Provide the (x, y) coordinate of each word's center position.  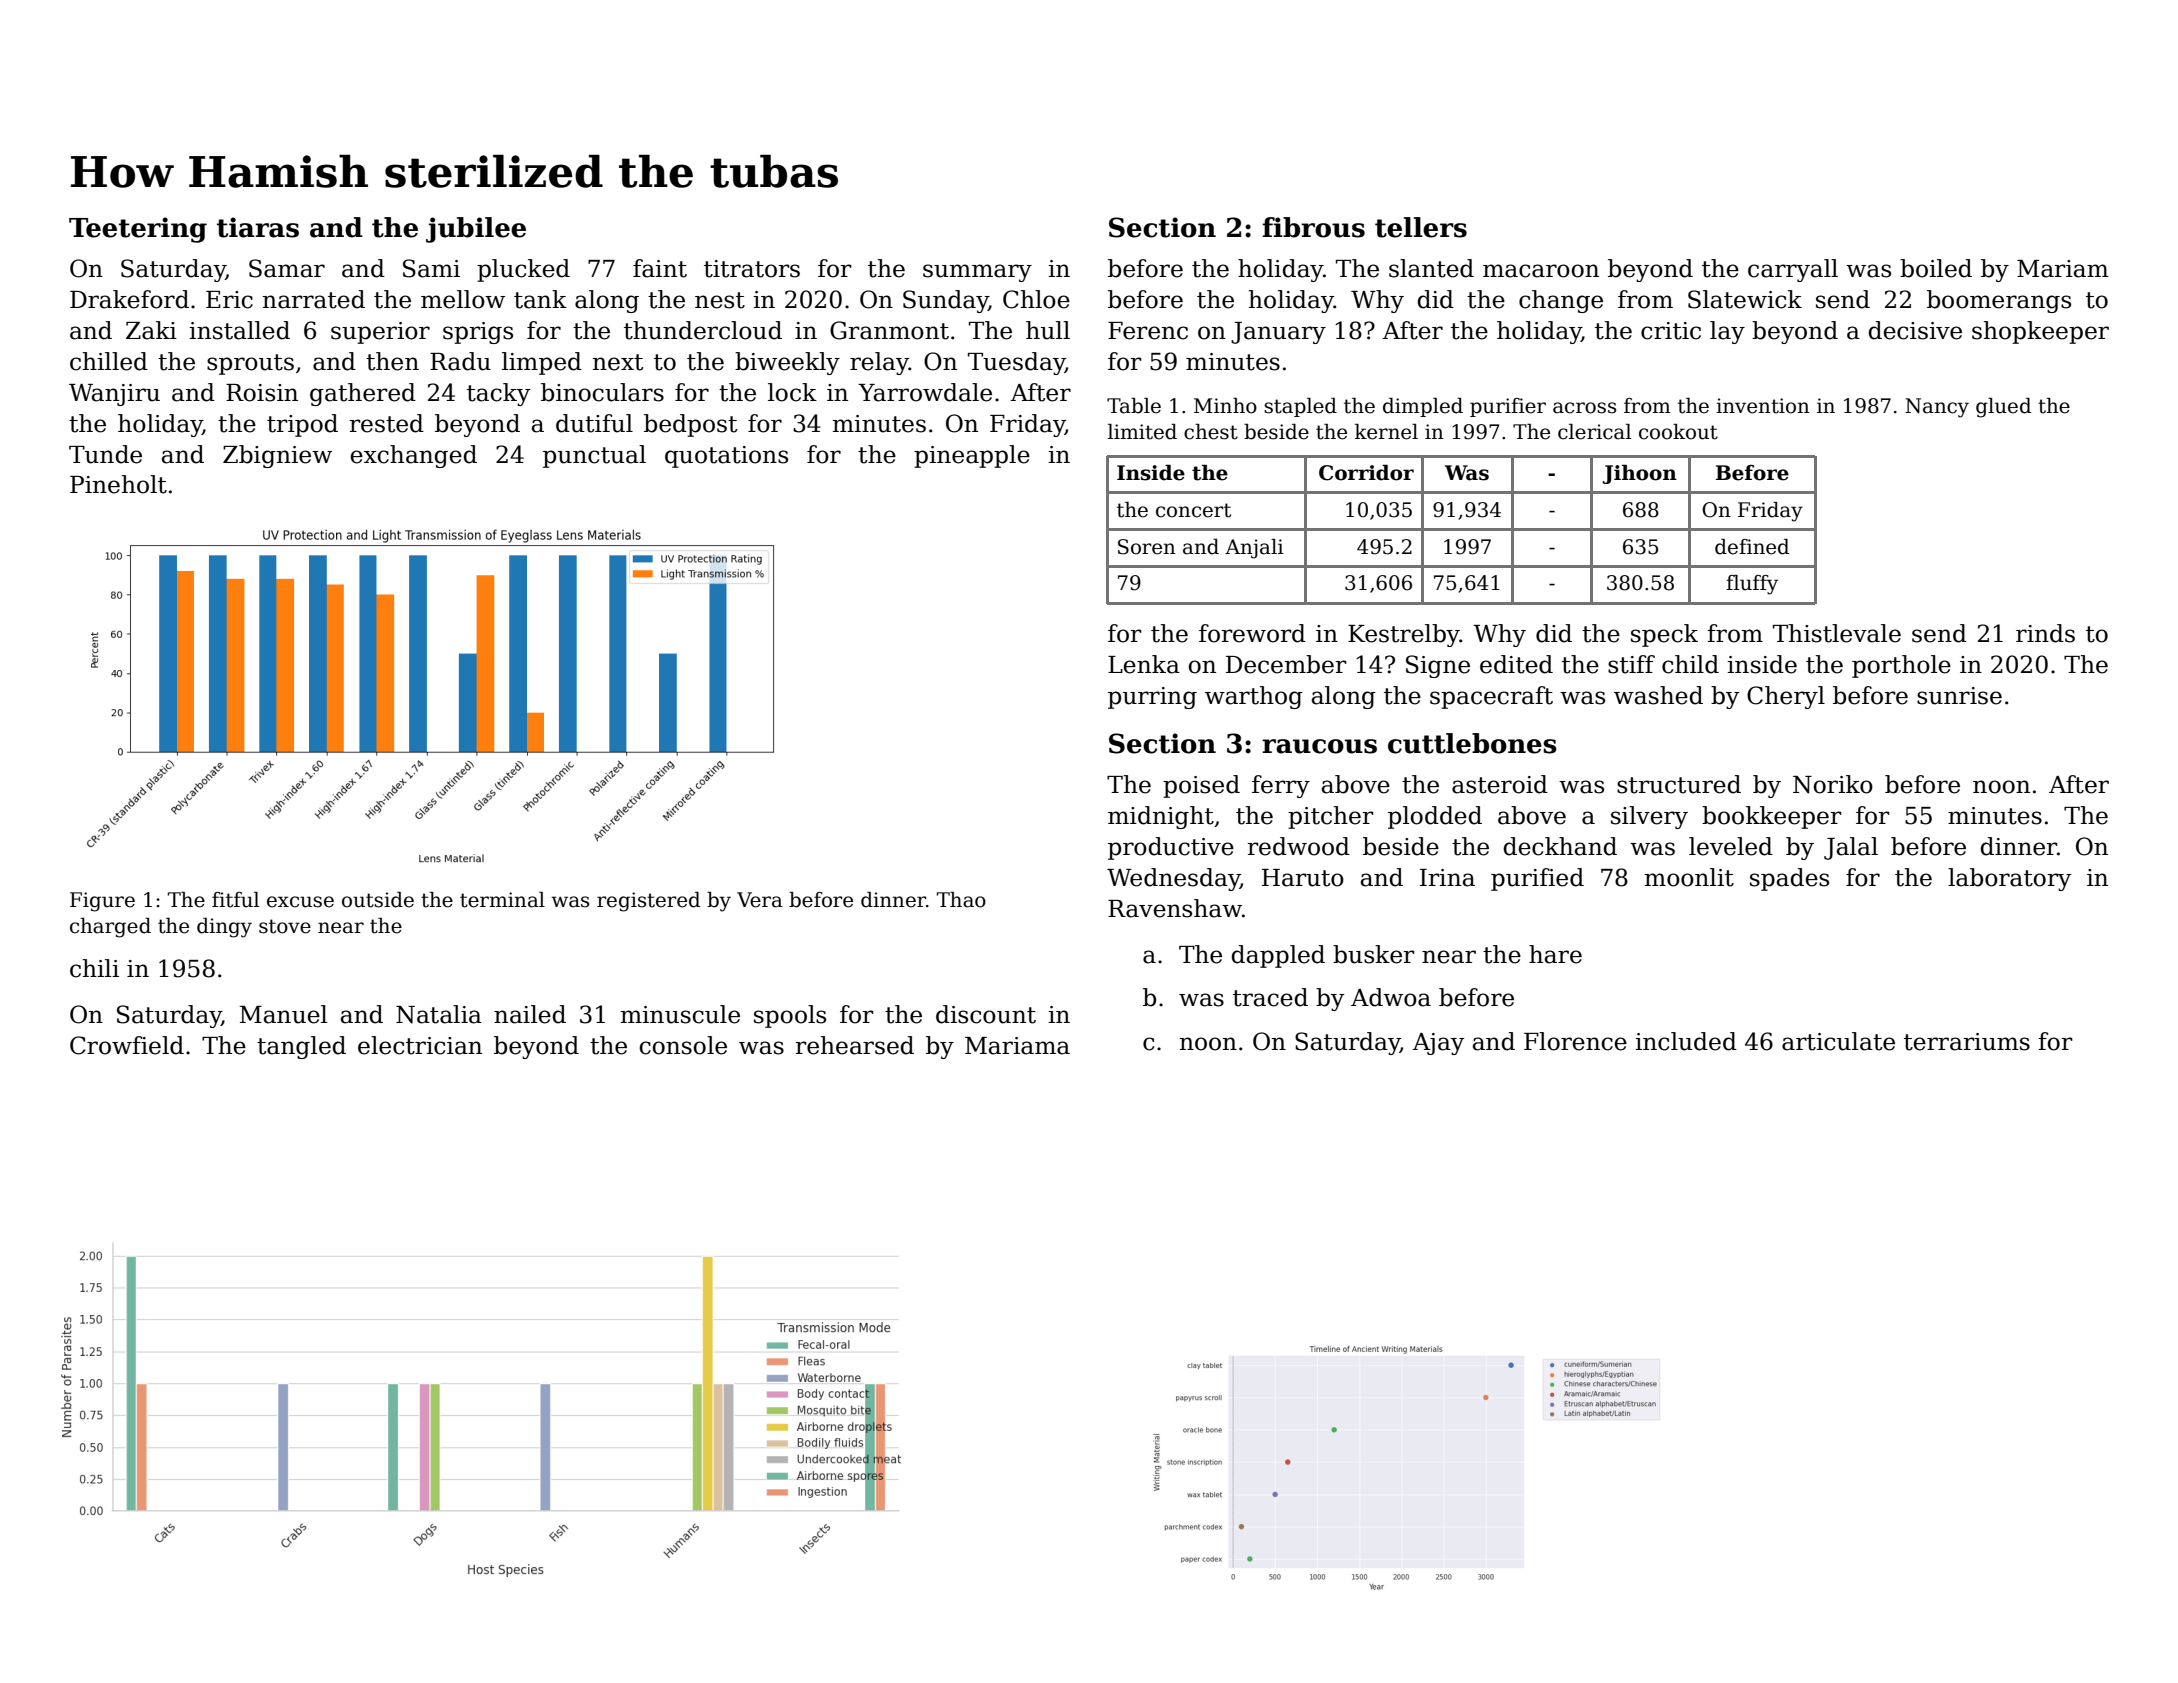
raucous (1319, 746)
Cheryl (1786, 697)
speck (1664, 635)
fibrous (1313, 227)
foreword (1252, 633)
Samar (287, 268)
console (683, 1045)
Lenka (1144, 664)
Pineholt (118, 484)
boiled (1936, 268)
